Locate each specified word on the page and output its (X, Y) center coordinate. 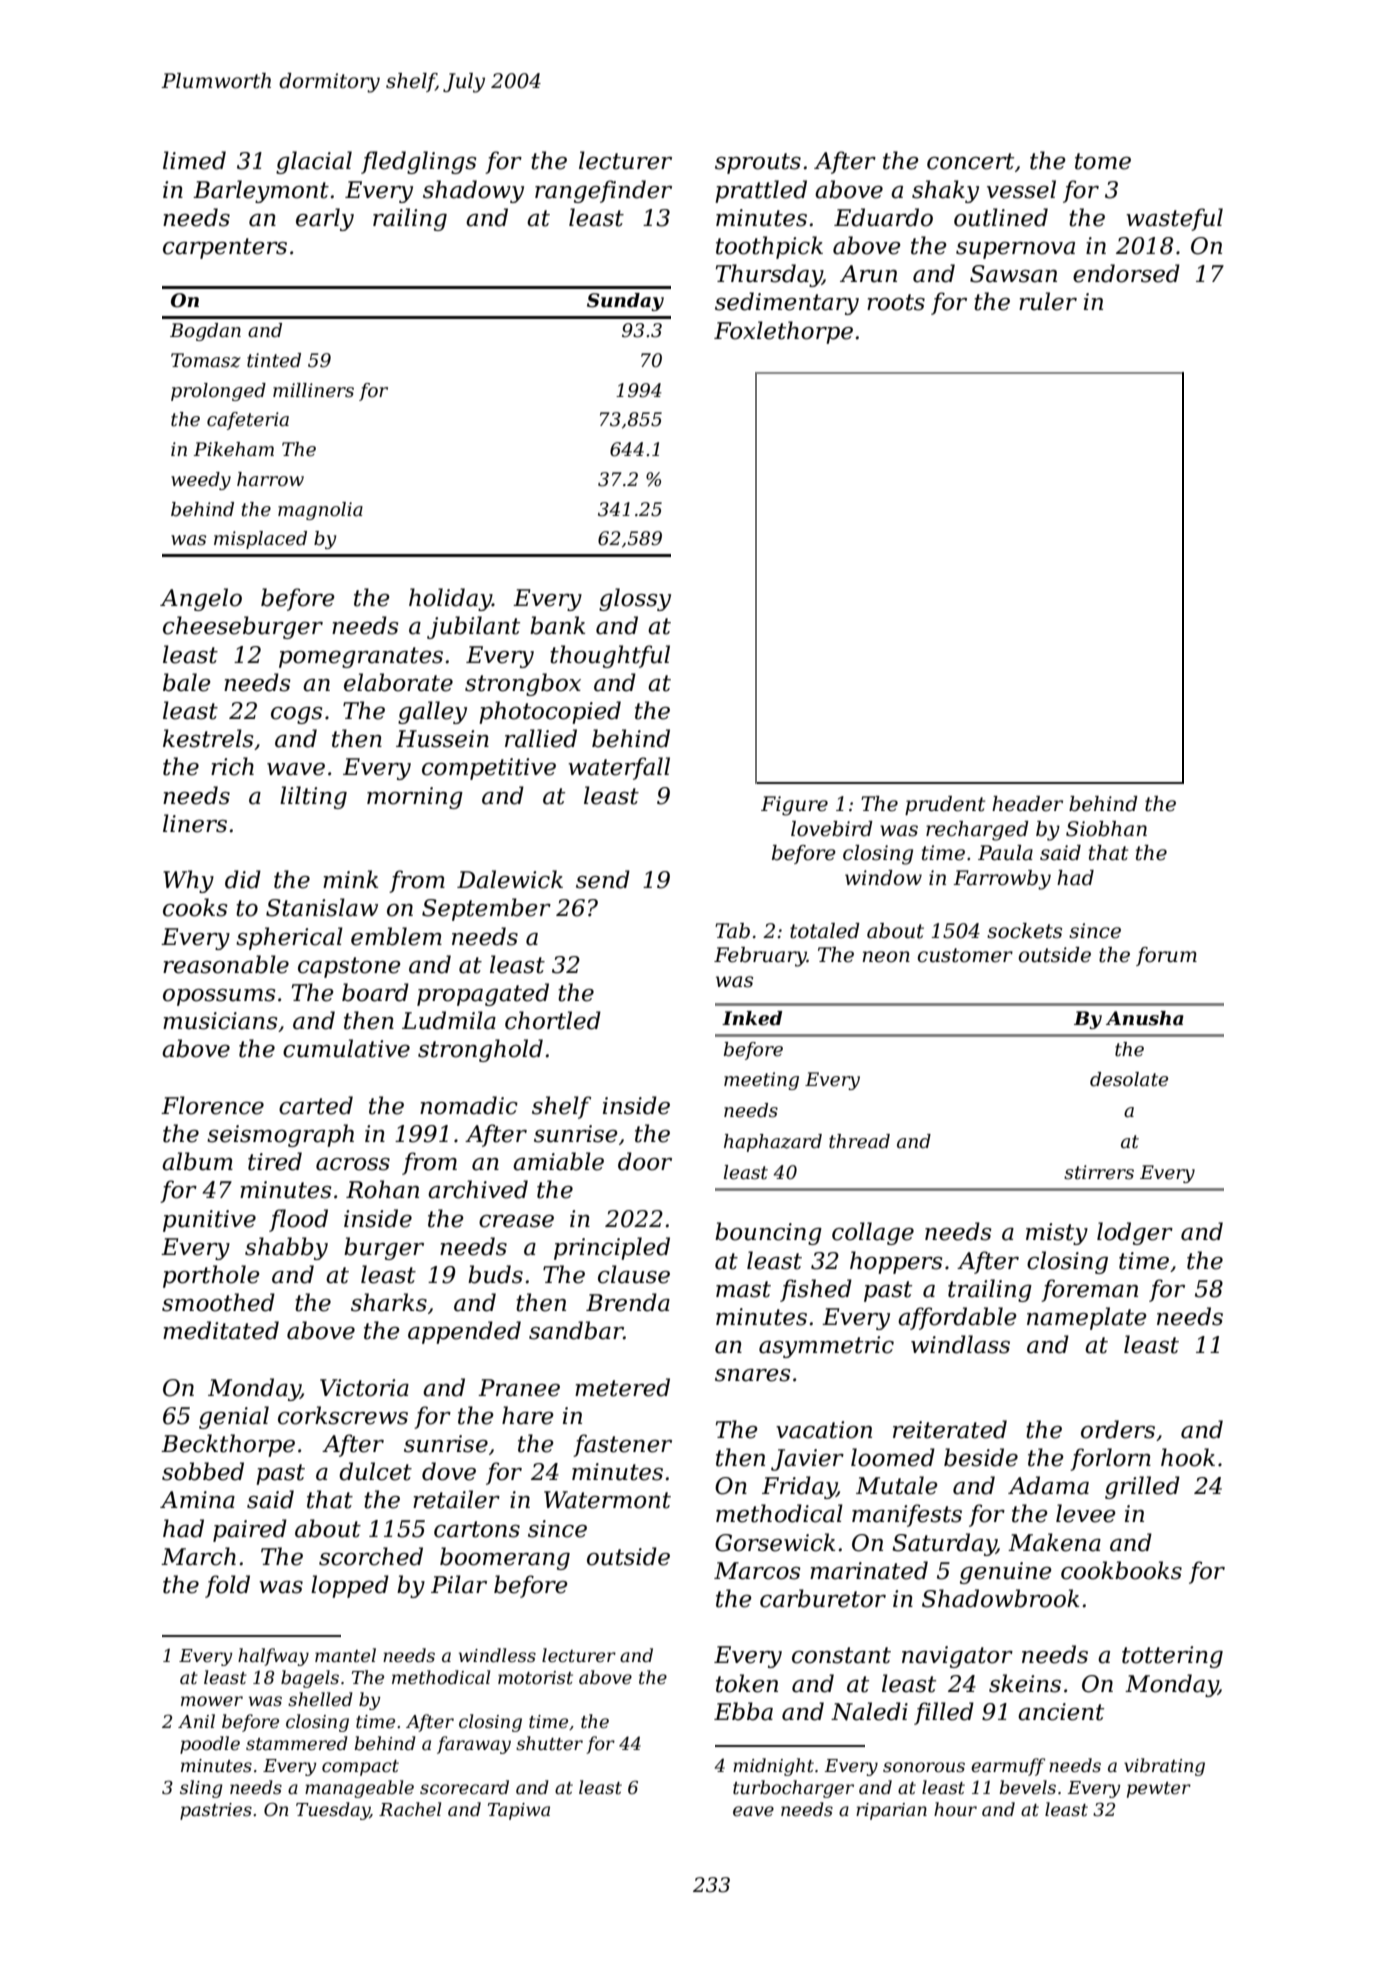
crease (516, 1221)
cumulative (346, 1048)
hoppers (896, 1262)
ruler (1048, 301)
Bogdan (205, 332)
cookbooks (1121, 1570)
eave (753, 1811)
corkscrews (343, 1415)
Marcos (757, 1571)
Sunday (625, 302)
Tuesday (333, 1811)
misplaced (260, 540)
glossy (635, 599)
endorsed (1126, 273)
